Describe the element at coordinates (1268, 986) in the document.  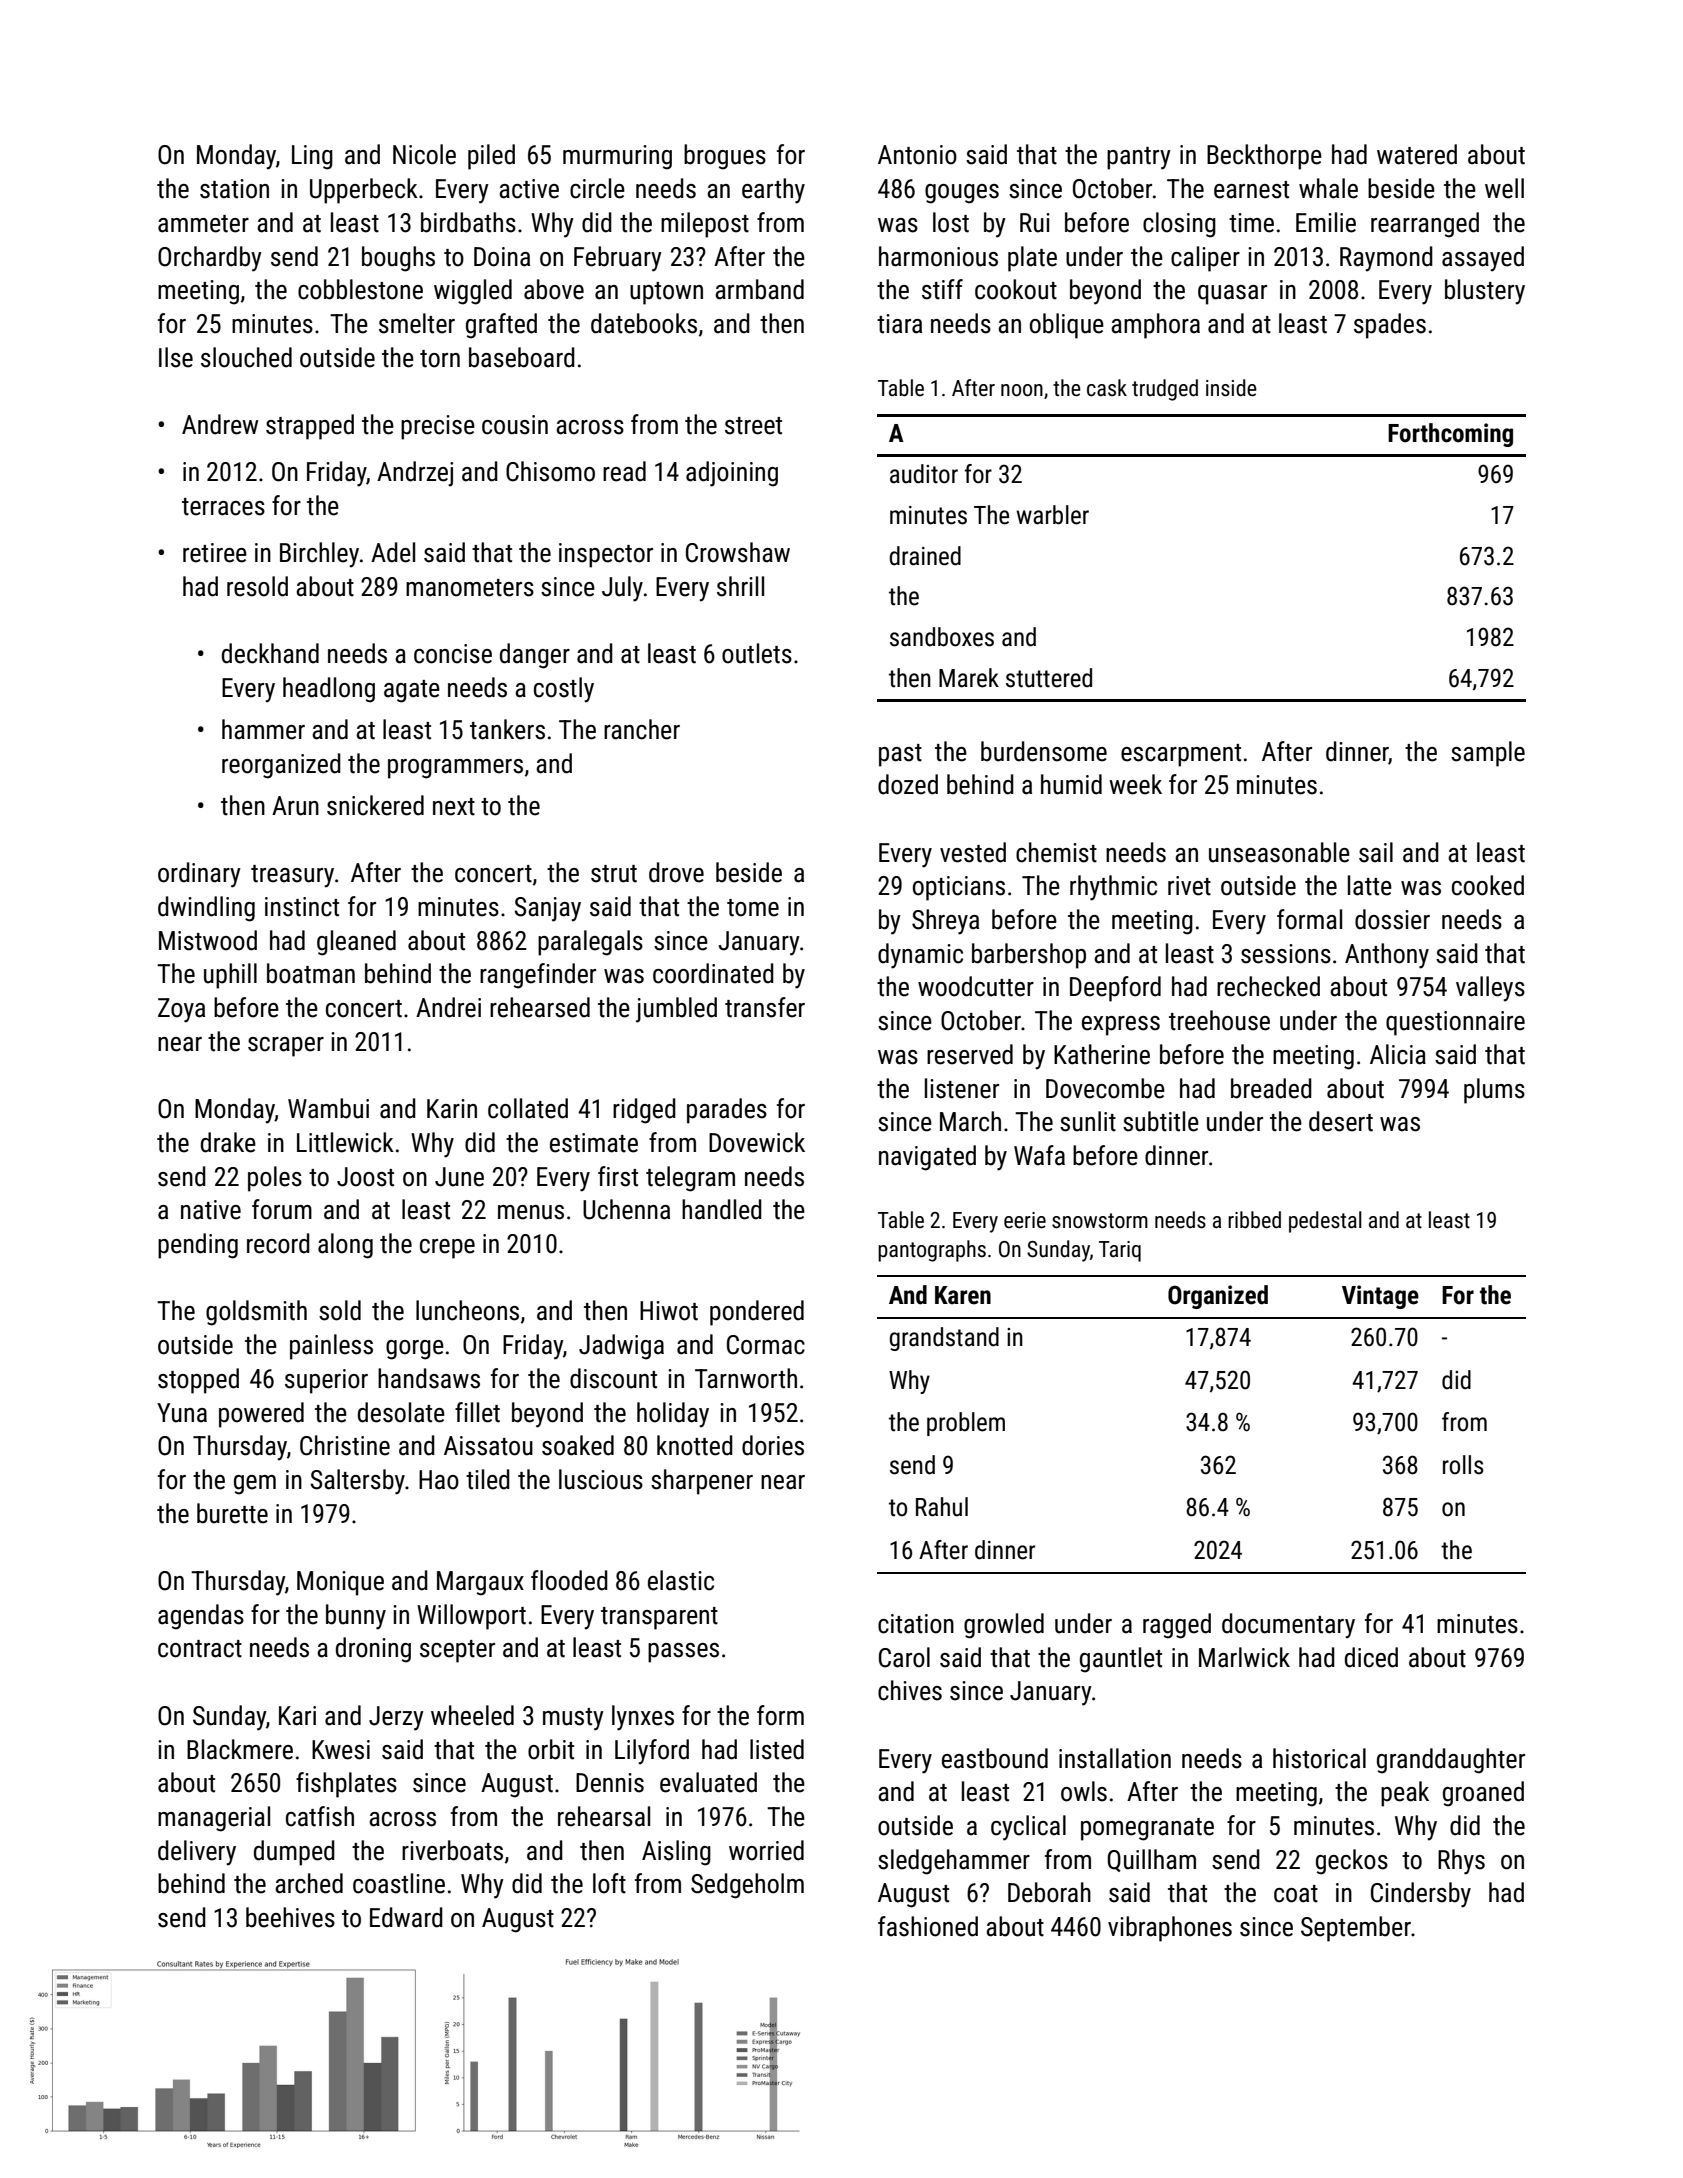
I see `rechecked` at that location.
